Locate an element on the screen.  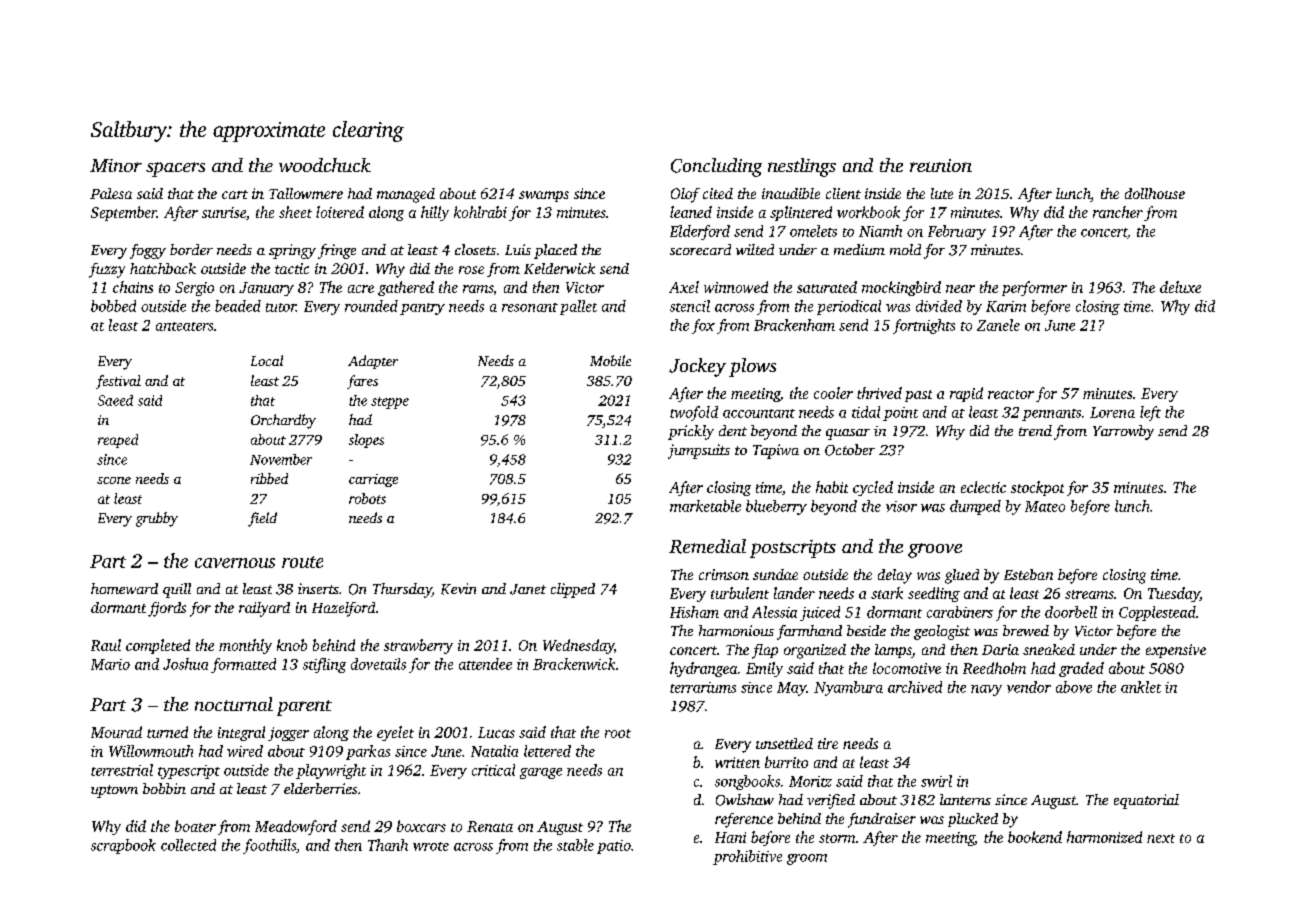
wired is located at coordinates (245, 751).
